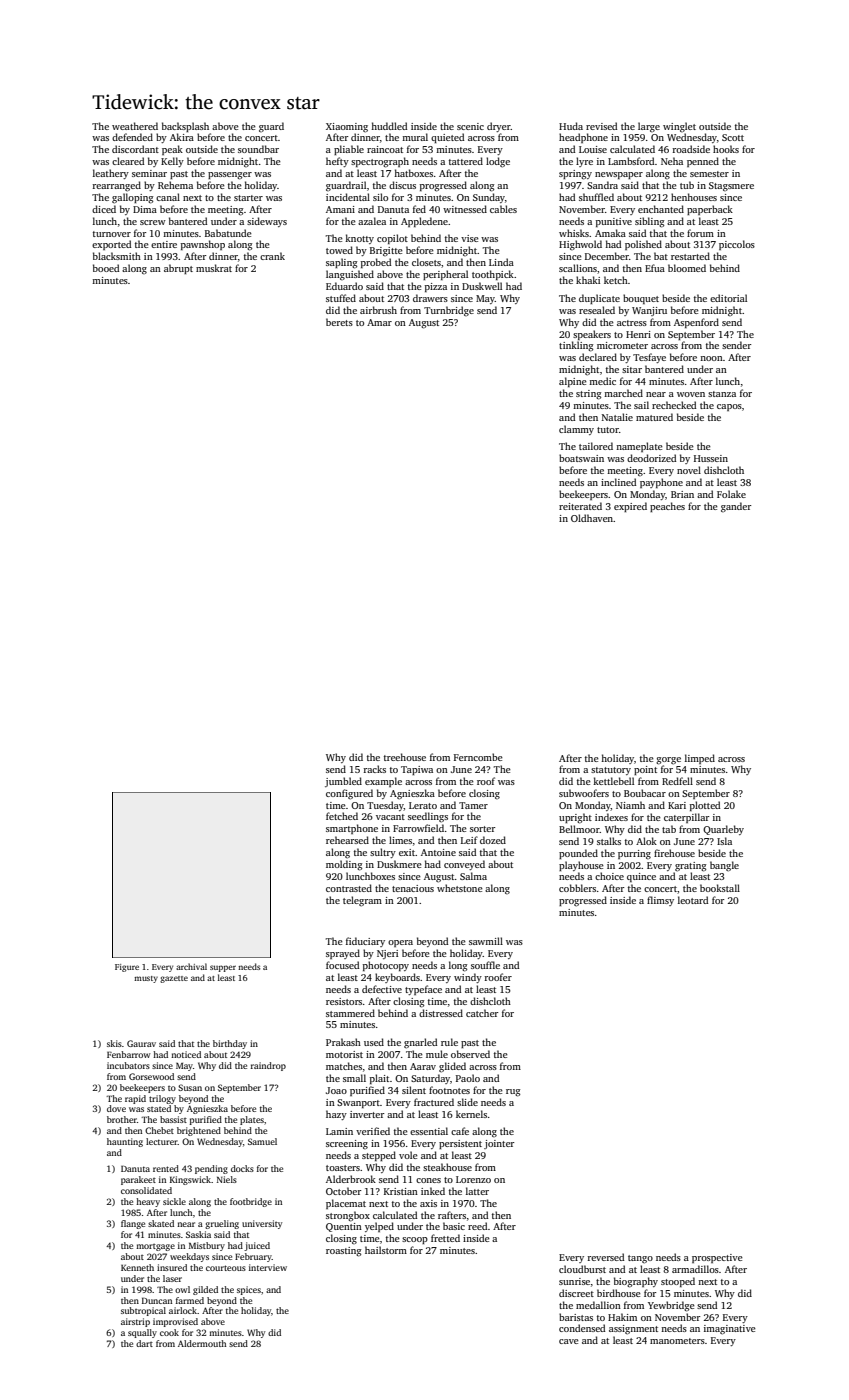 This page has width=849, height=1400. I want to click on huddled, so click(389, 126).
